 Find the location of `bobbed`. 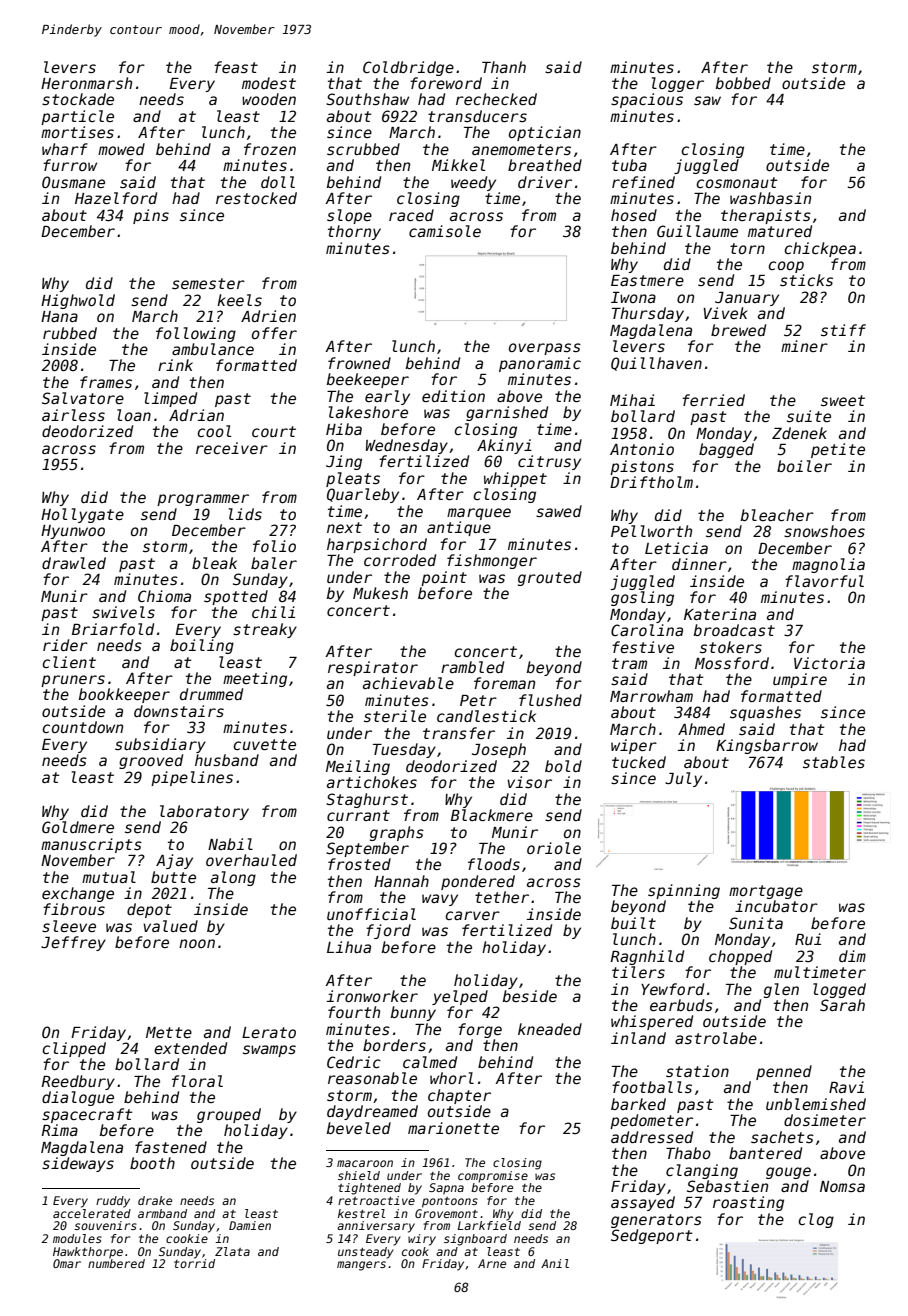

bobbed is located at coordinates (743, 83).
